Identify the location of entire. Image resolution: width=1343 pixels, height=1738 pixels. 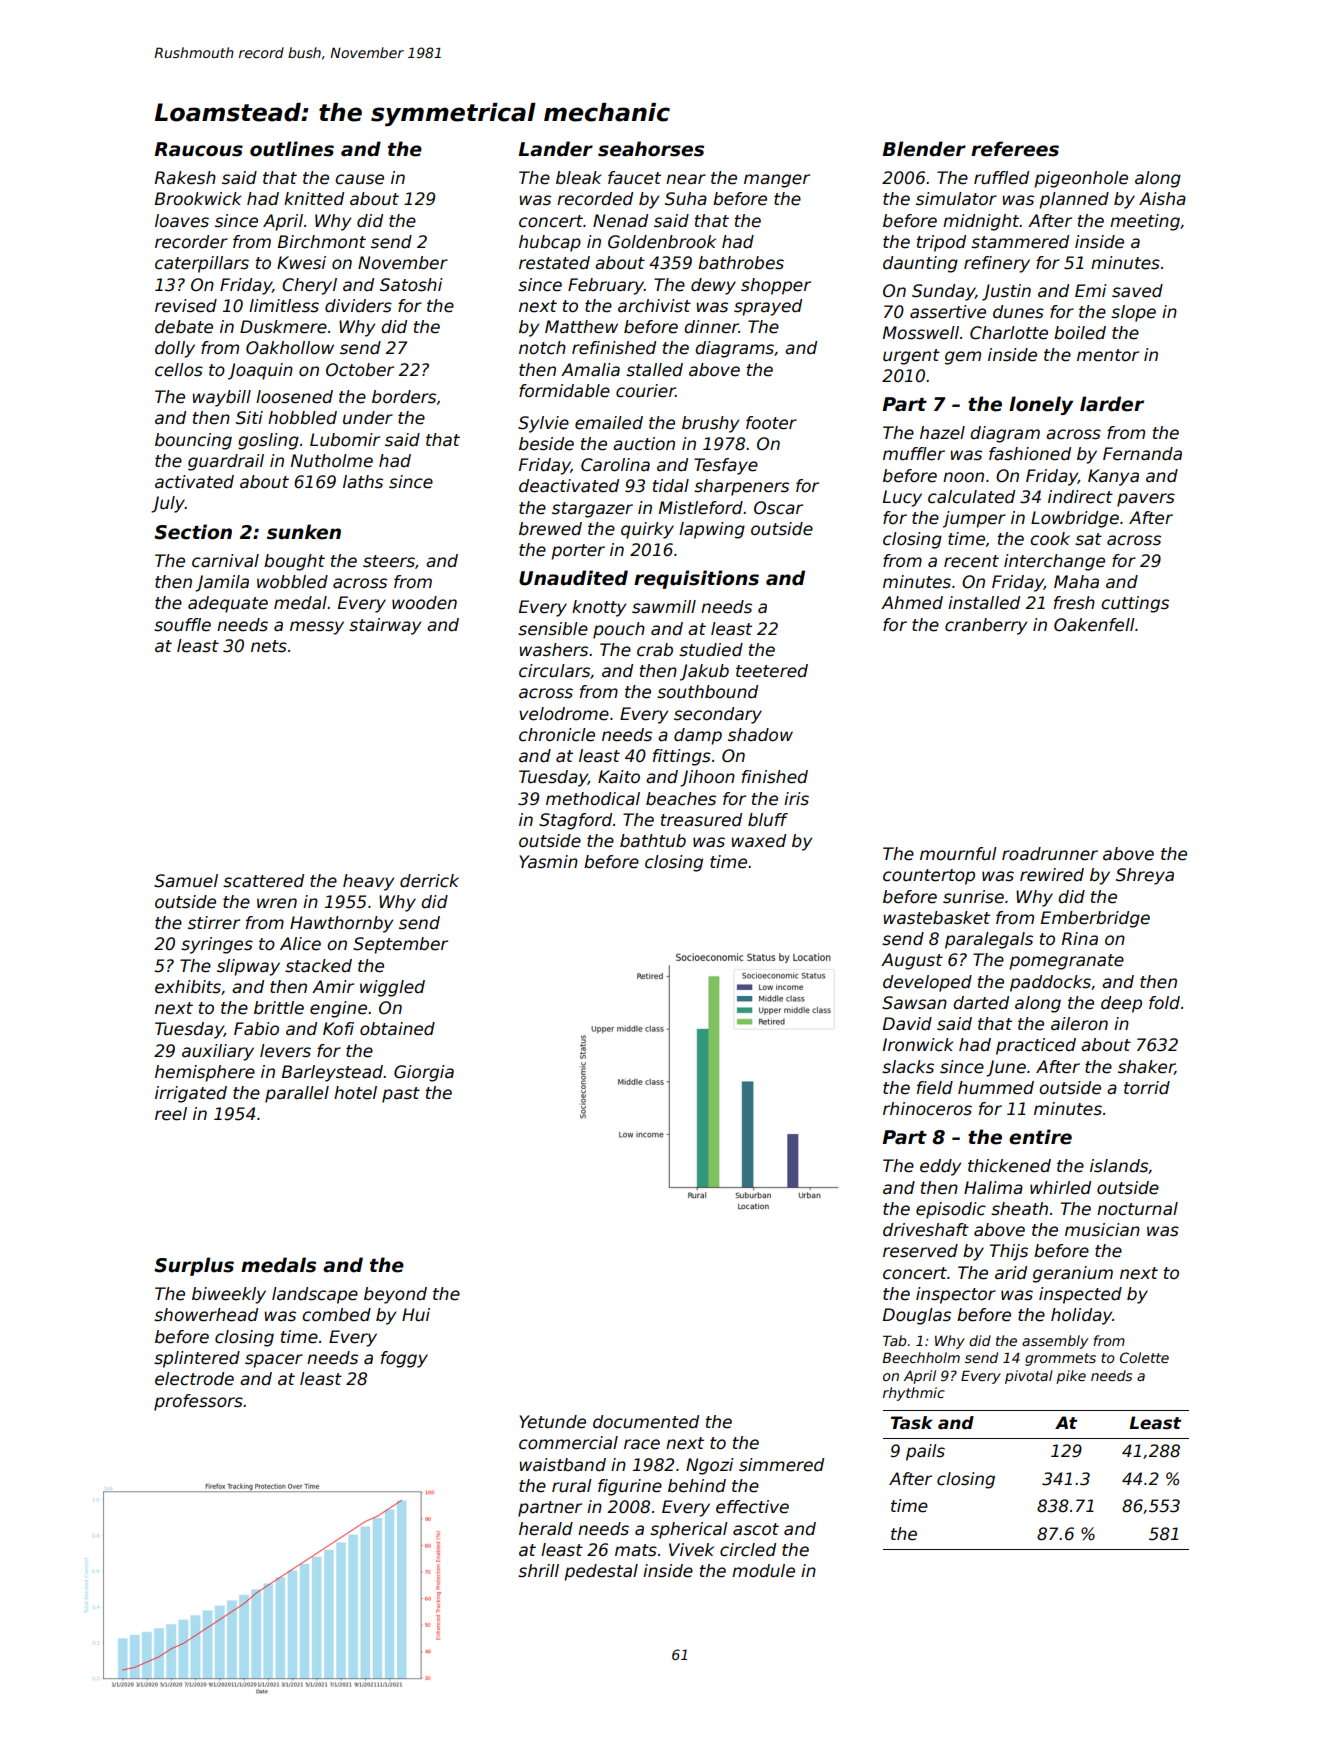
(1040, 1137).
